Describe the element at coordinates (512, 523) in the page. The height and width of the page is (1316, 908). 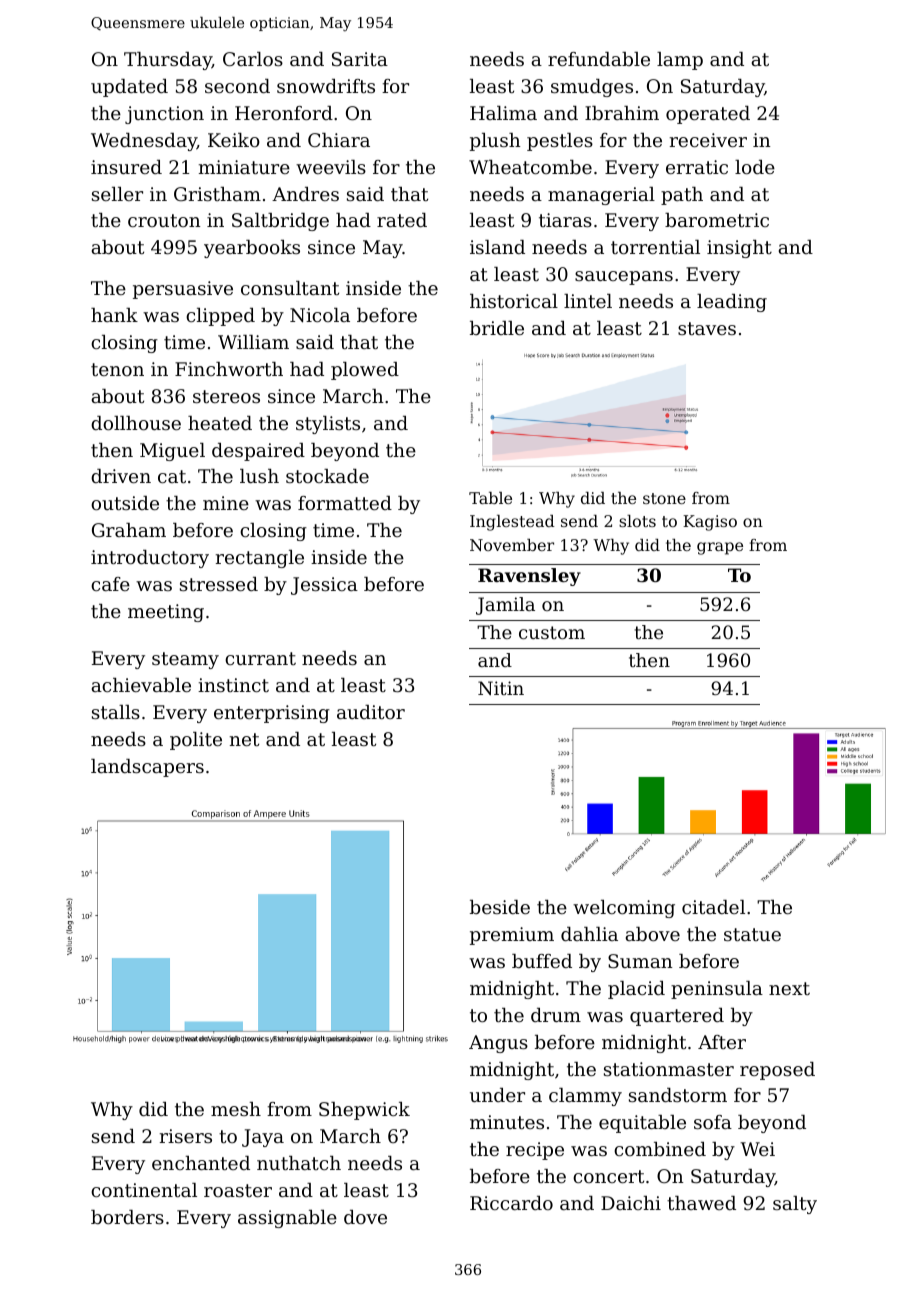
I see `Inglestead` at that location.
